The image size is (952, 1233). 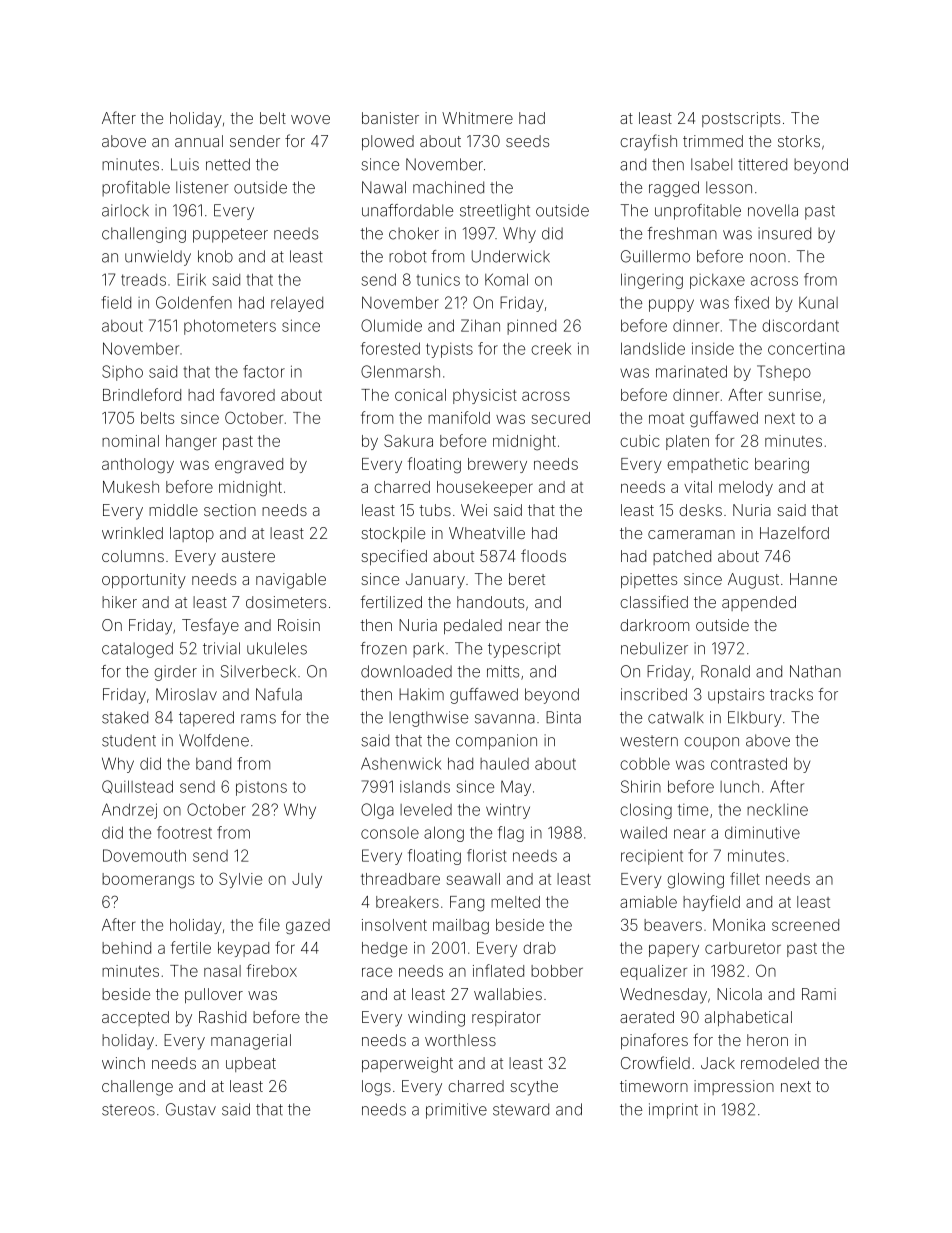 I want to click on August, so click(x=753, y=581).
